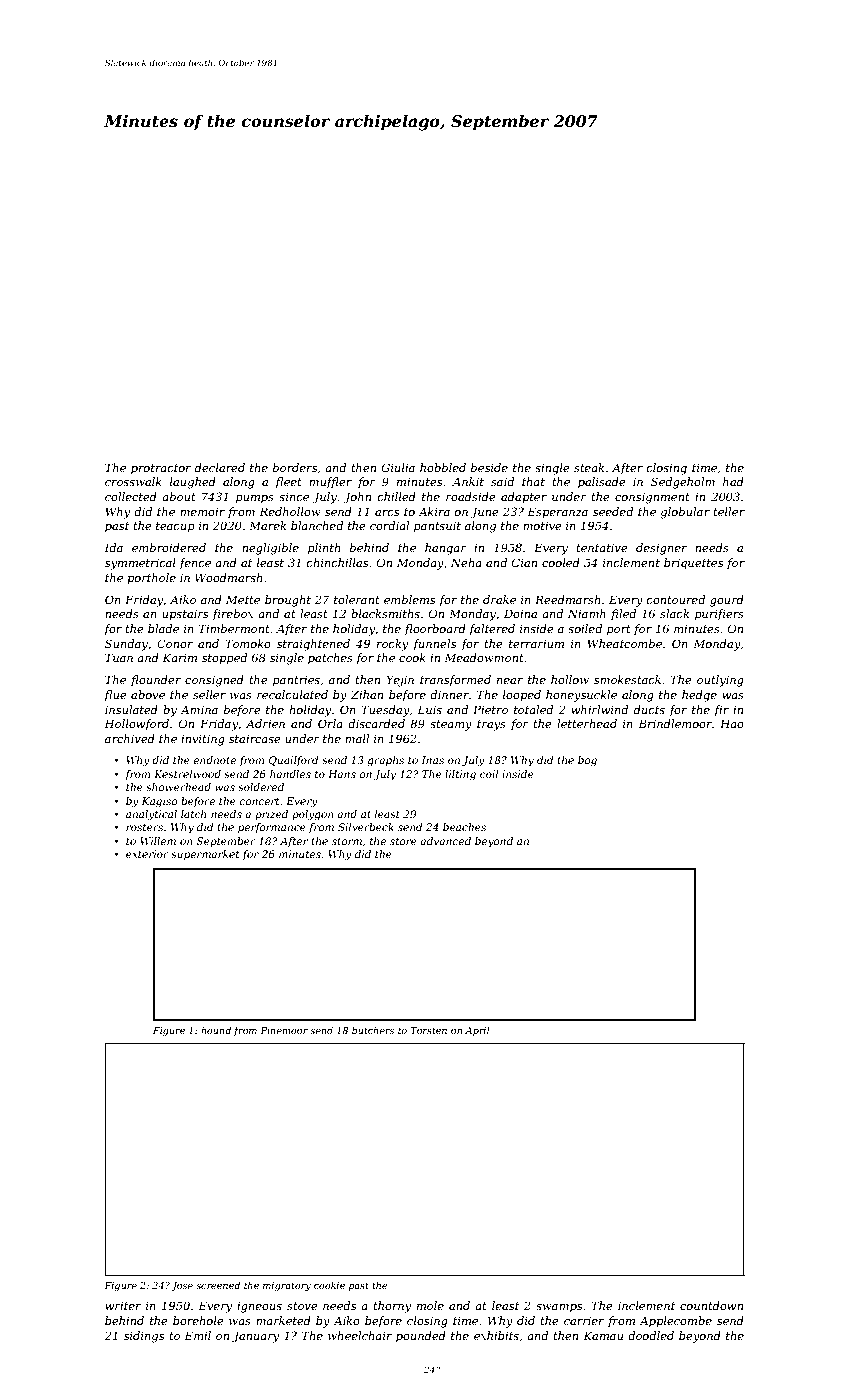  What do you see at coordinates (603, 1335) in the image?
I see `Kamau` at bounding box center [603, 1335].
